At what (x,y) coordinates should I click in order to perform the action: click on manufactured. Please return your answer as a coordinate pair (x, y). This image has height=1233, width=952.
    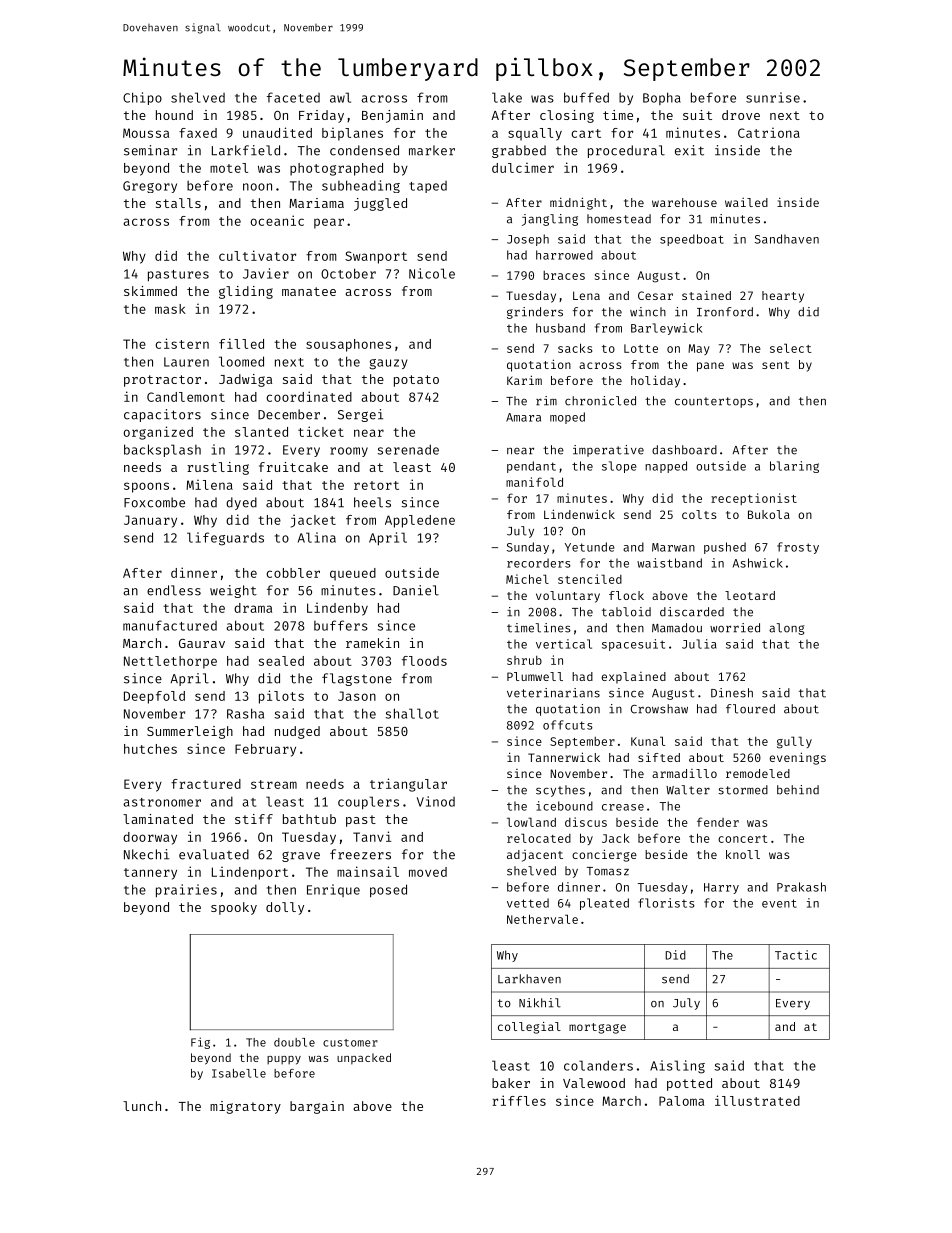
    Looking at the image, I should click on (170, 625).
